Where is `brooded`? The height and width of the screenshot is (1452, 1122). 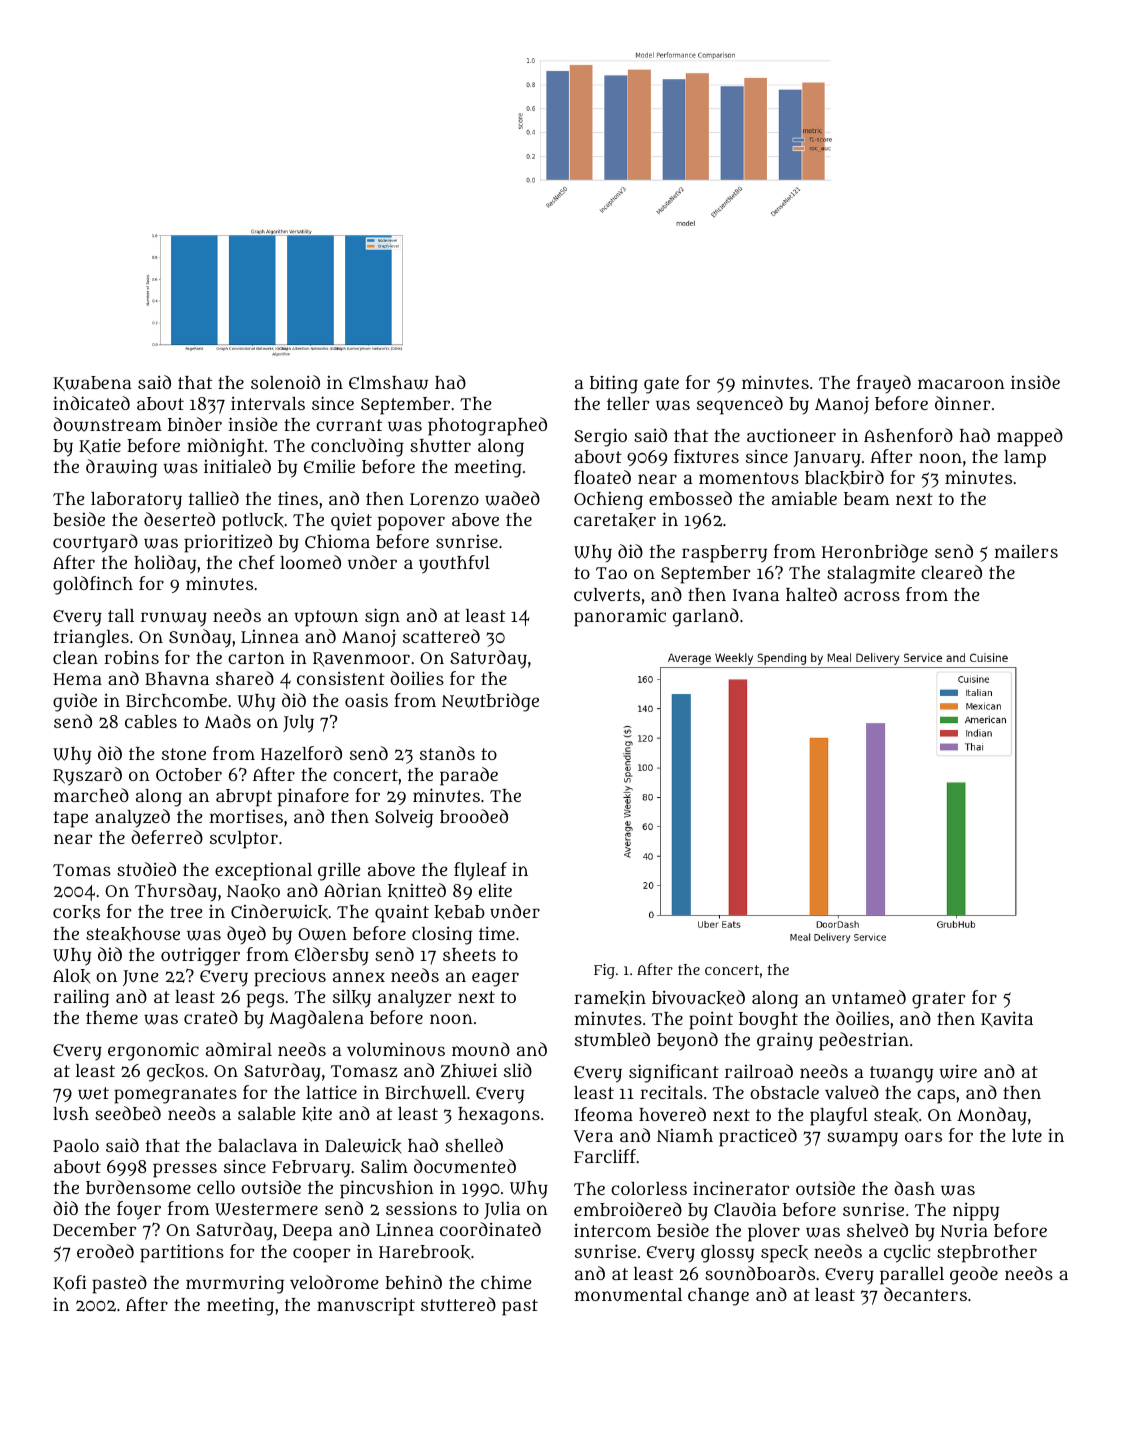
brooded is located at coordinates (474, 816).
